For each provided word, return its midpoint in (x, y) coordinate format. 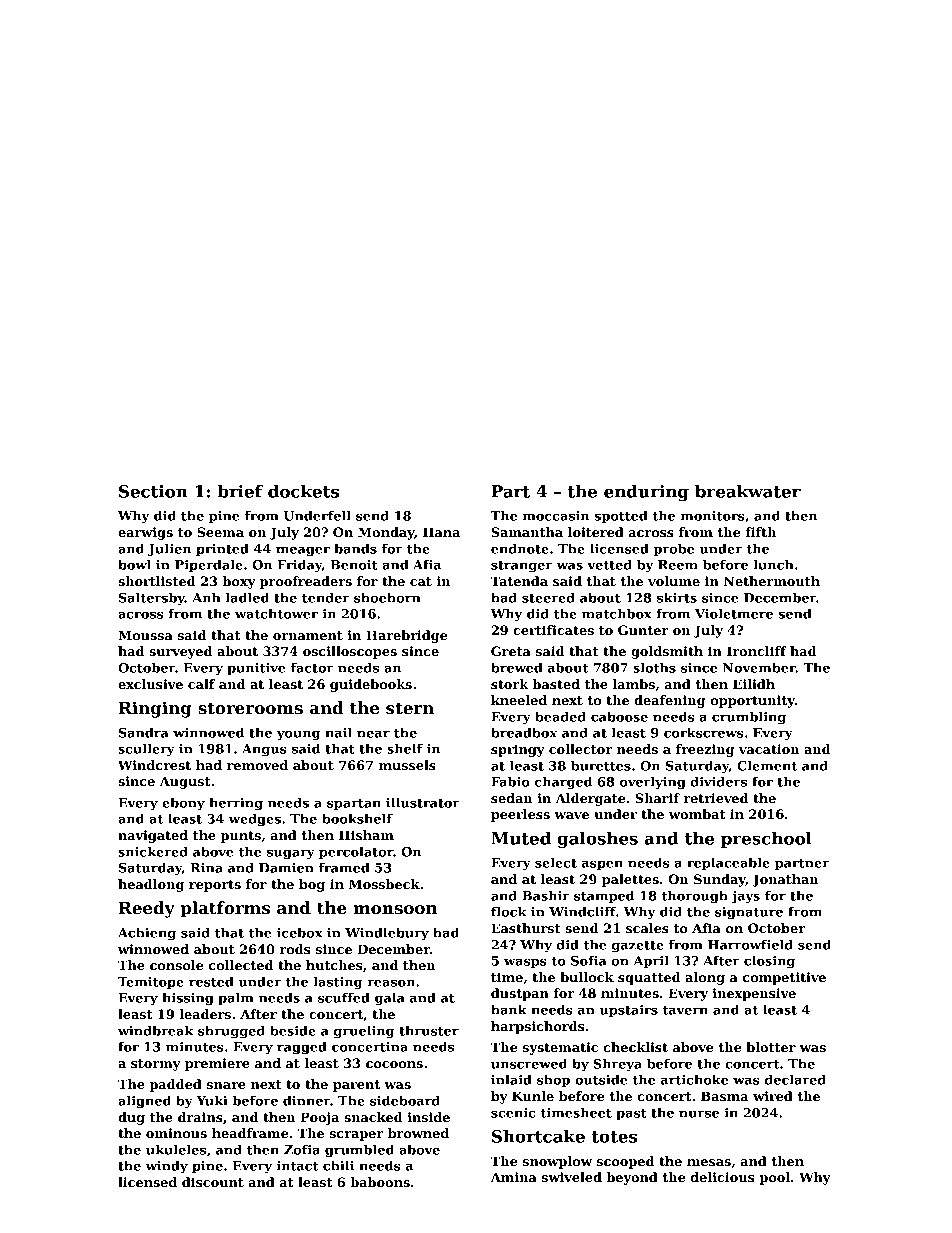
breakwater (748, 491)
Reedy (147, 909)
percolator (356, 852)
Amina (514, 1177)
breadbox (524, 732)
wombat (697, 814)
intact (297, 1166)
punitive (256, 669)
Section (153, 491)
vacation (769, 749)
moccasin (556, 516)
